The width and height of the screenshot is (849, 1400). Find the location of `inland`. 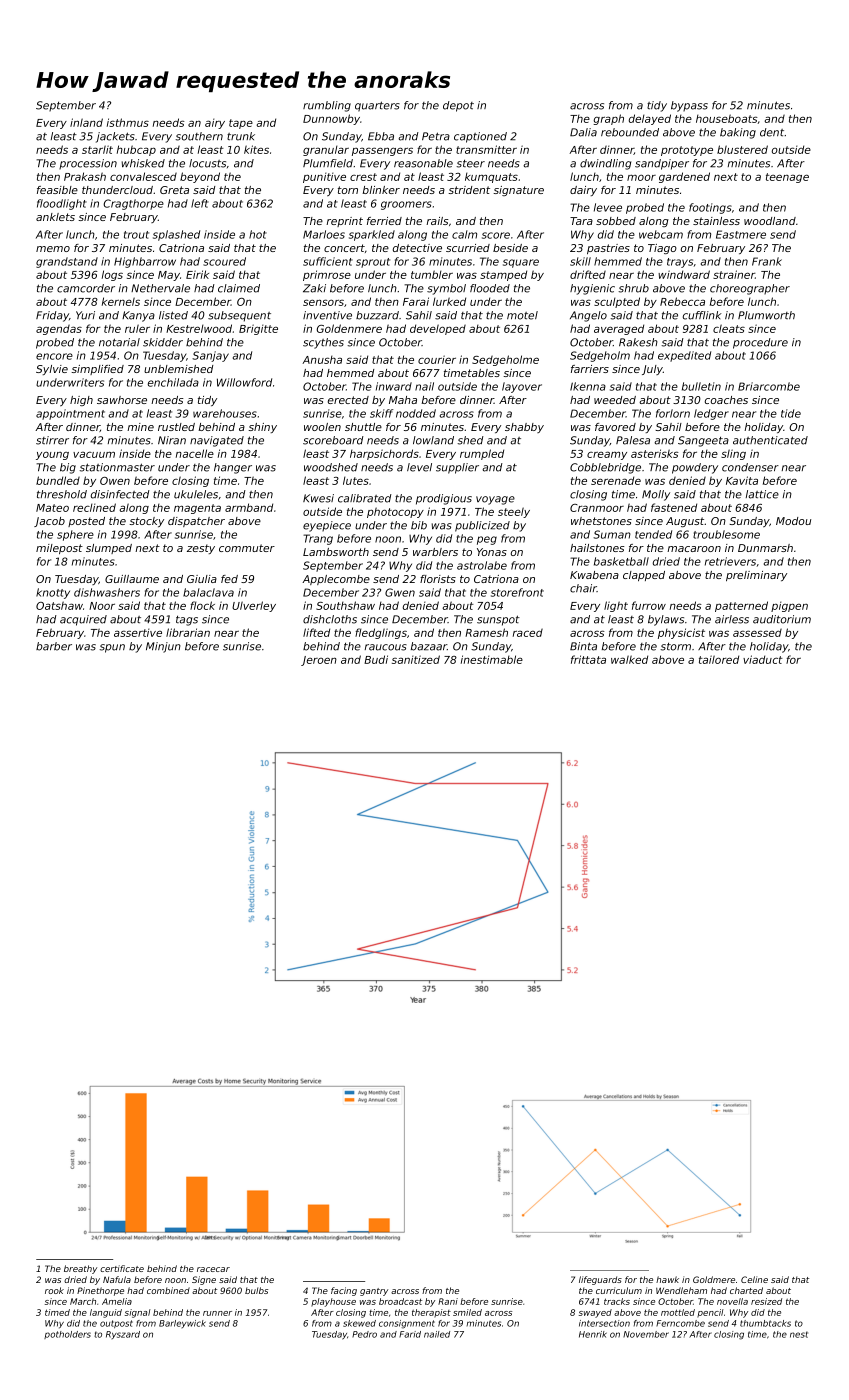

inland is located at coordinates (86, 122).
